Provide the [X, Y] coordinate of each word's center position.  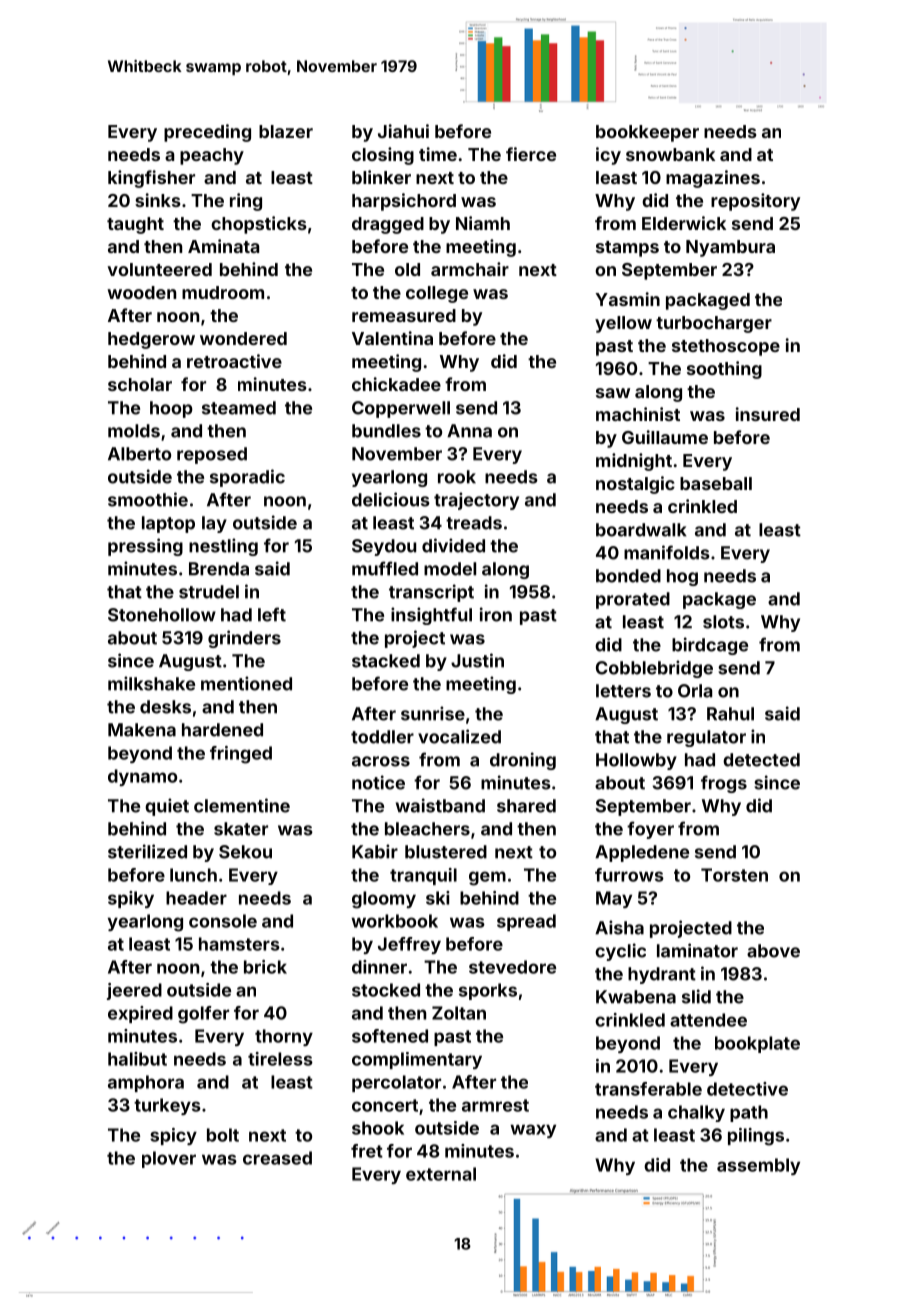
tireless [280, 1059]
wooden [141, 292]
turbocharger [714, 324]
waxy [533, 1131]
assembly [758, 1166]
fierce [531, 154]
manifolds [667, 552]
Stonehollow [162, 615]
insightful [431, 616]
